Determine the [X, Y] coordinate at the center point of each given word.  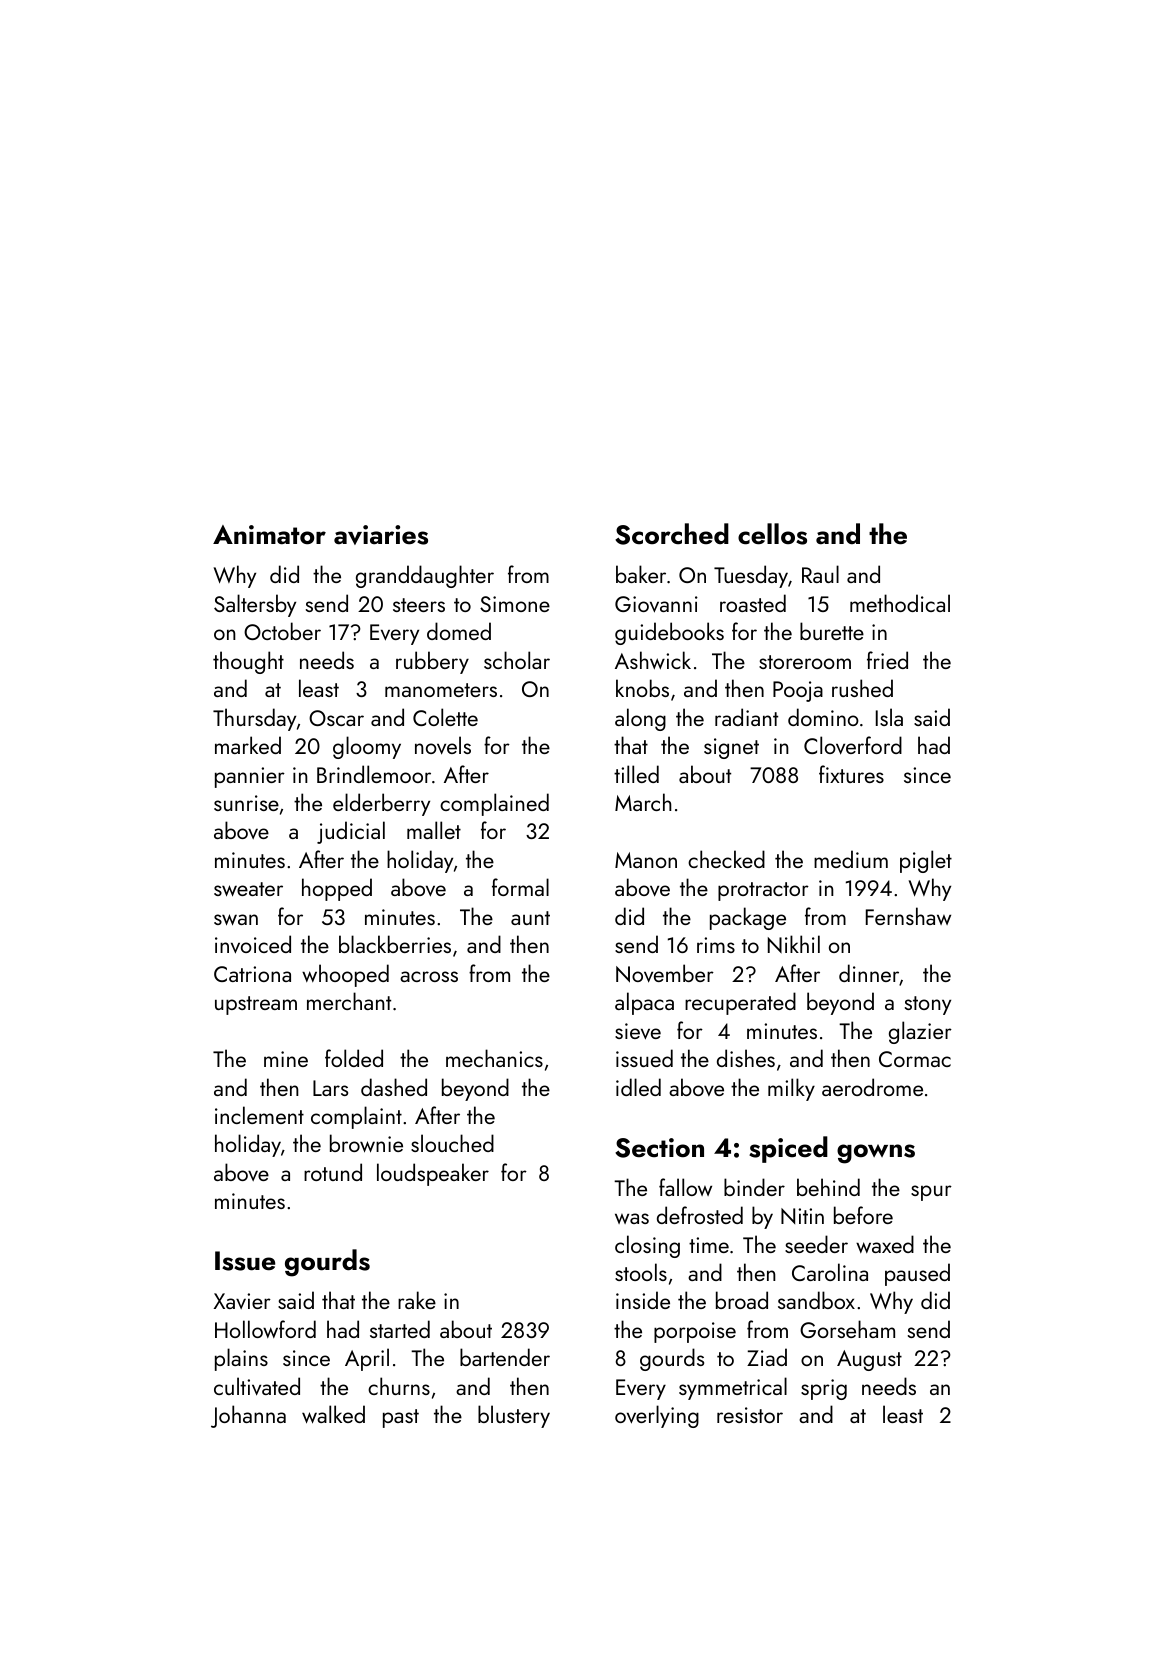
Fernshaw [908, 916]
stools [641, 1272]
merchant [349, 1001]
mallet [434, 830]
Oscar [336, 718]
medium [851, 859]
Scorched [672, 534]
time [709, 1245]
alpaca [644, 1003]
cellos [772, 534]
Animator [269, 535]
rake [417, 1300]
